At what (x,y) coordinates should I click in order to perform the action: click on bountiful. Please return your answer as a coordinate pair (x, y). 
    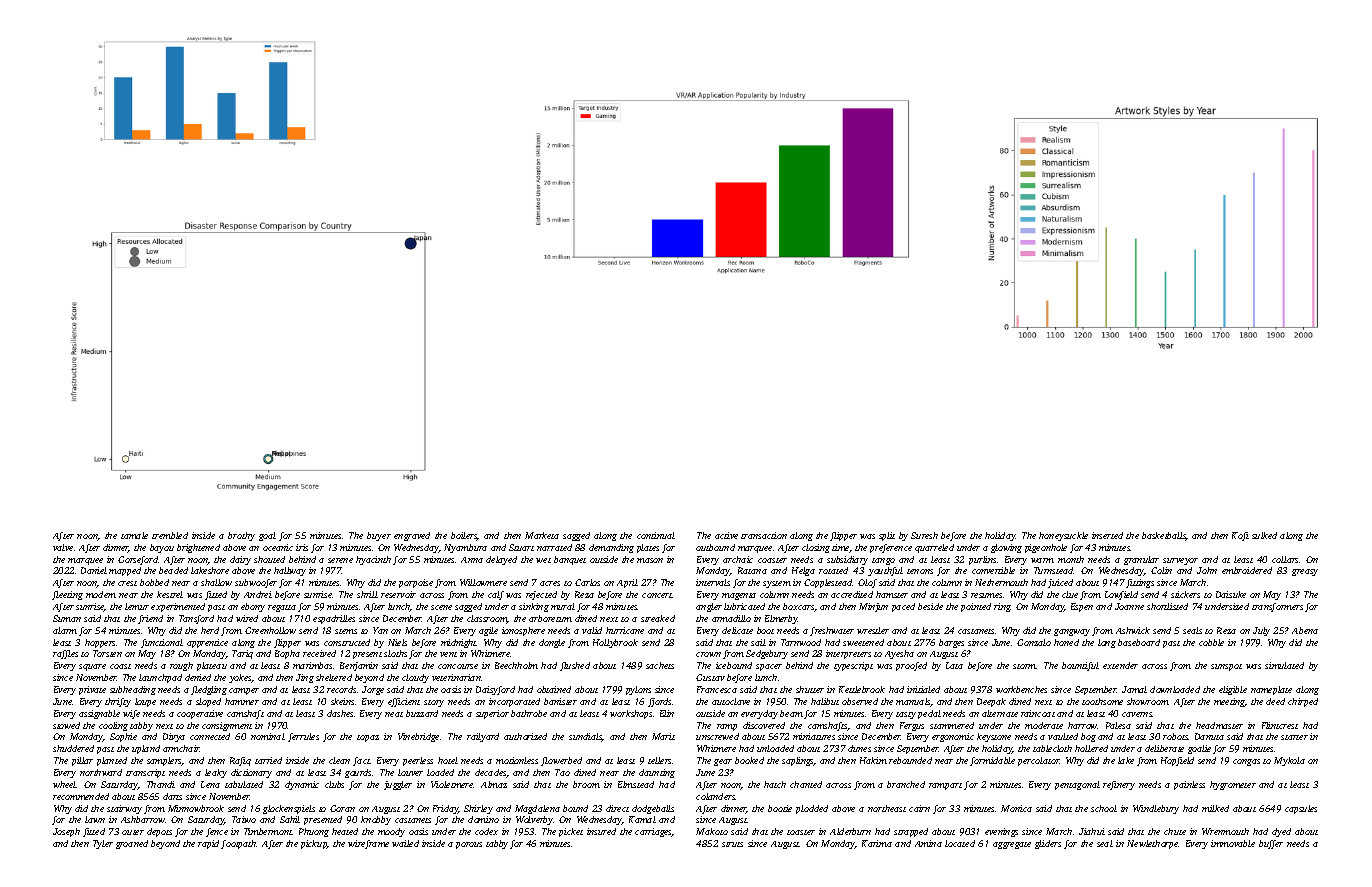
    Looking at the image, I should click on (1080, 666).
